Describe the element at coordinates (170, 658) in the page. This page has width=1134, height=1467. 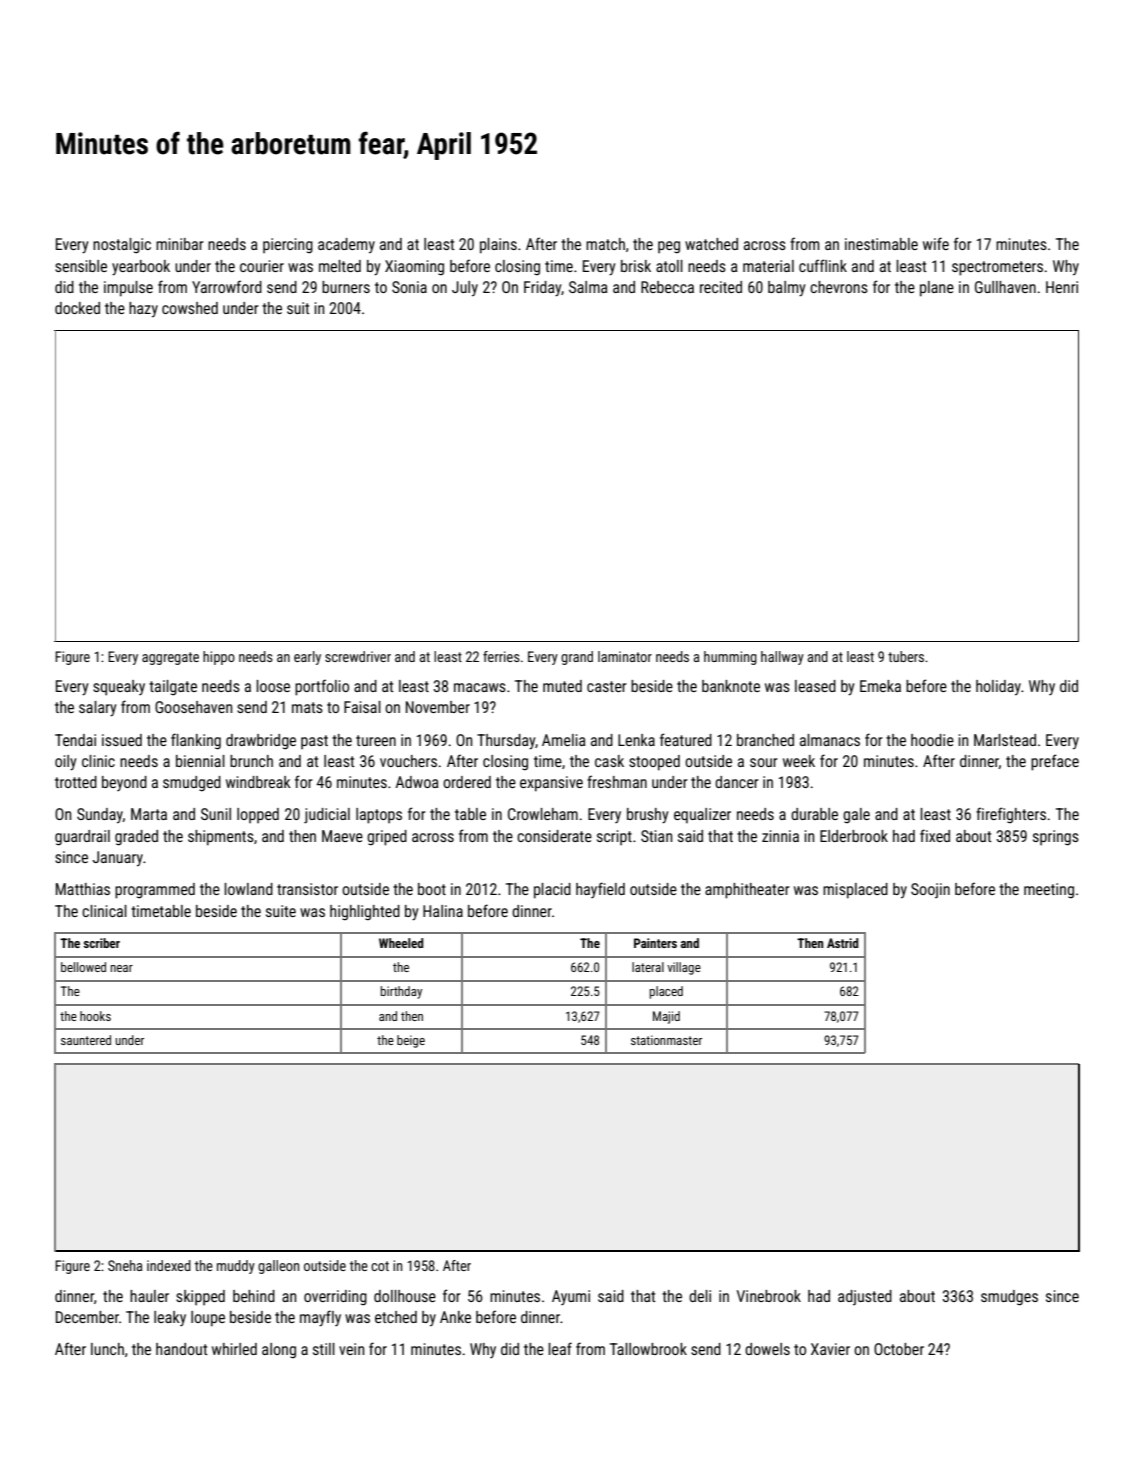
I see `aggregate` at that location.
